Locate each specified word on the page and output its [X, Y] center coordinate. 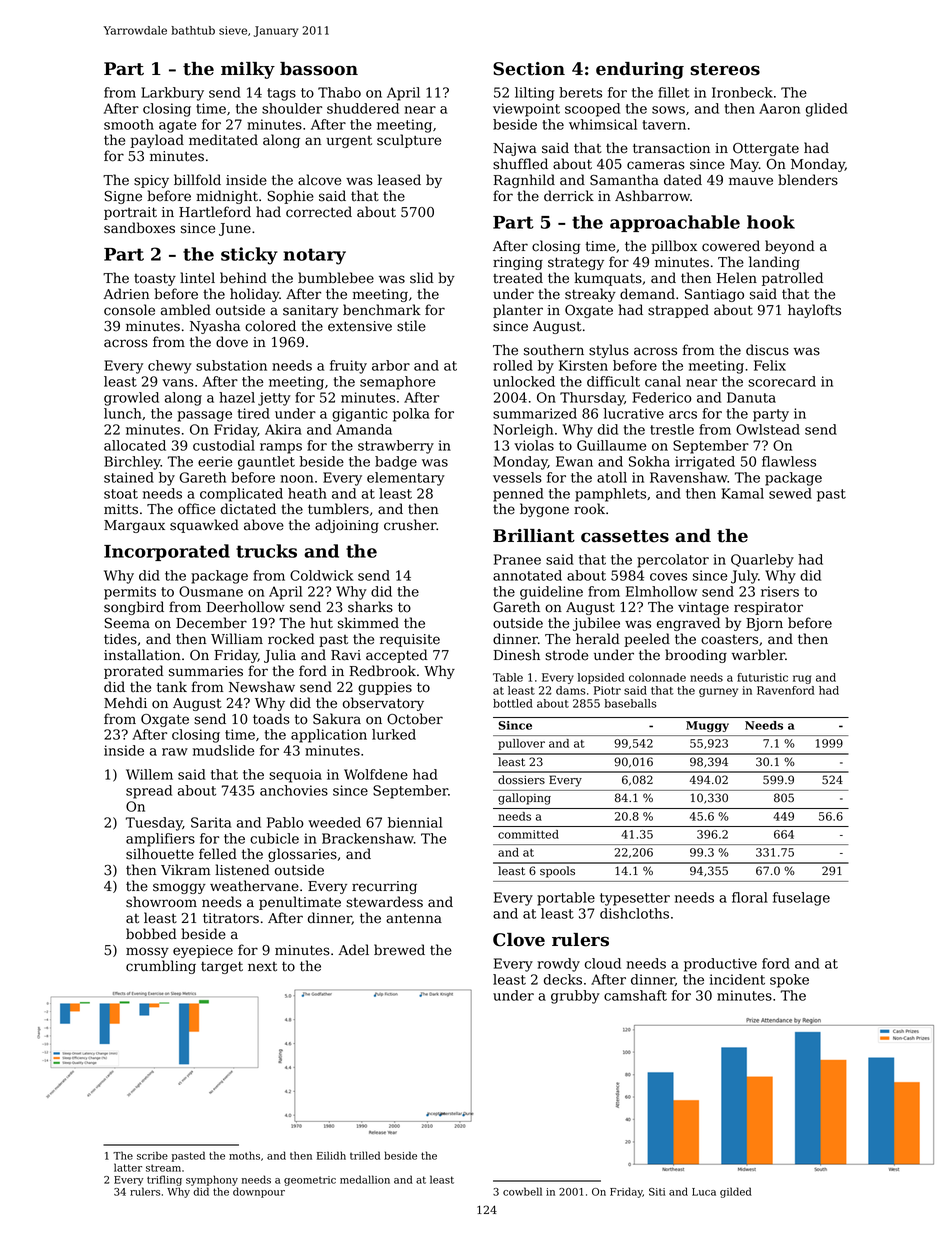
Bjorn [764, 624]
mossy [147, 952]
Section [529, 69]
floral [750, 897]
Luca [704, 1192]
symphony [212, 1180]
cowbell [522, 1191]
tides [120, 639]
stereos [725, 69]
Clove [519, 940]
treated [518, 278]
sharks [370, 607]
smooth [129, 124]
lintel [197, 278]
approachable [675, 223]
